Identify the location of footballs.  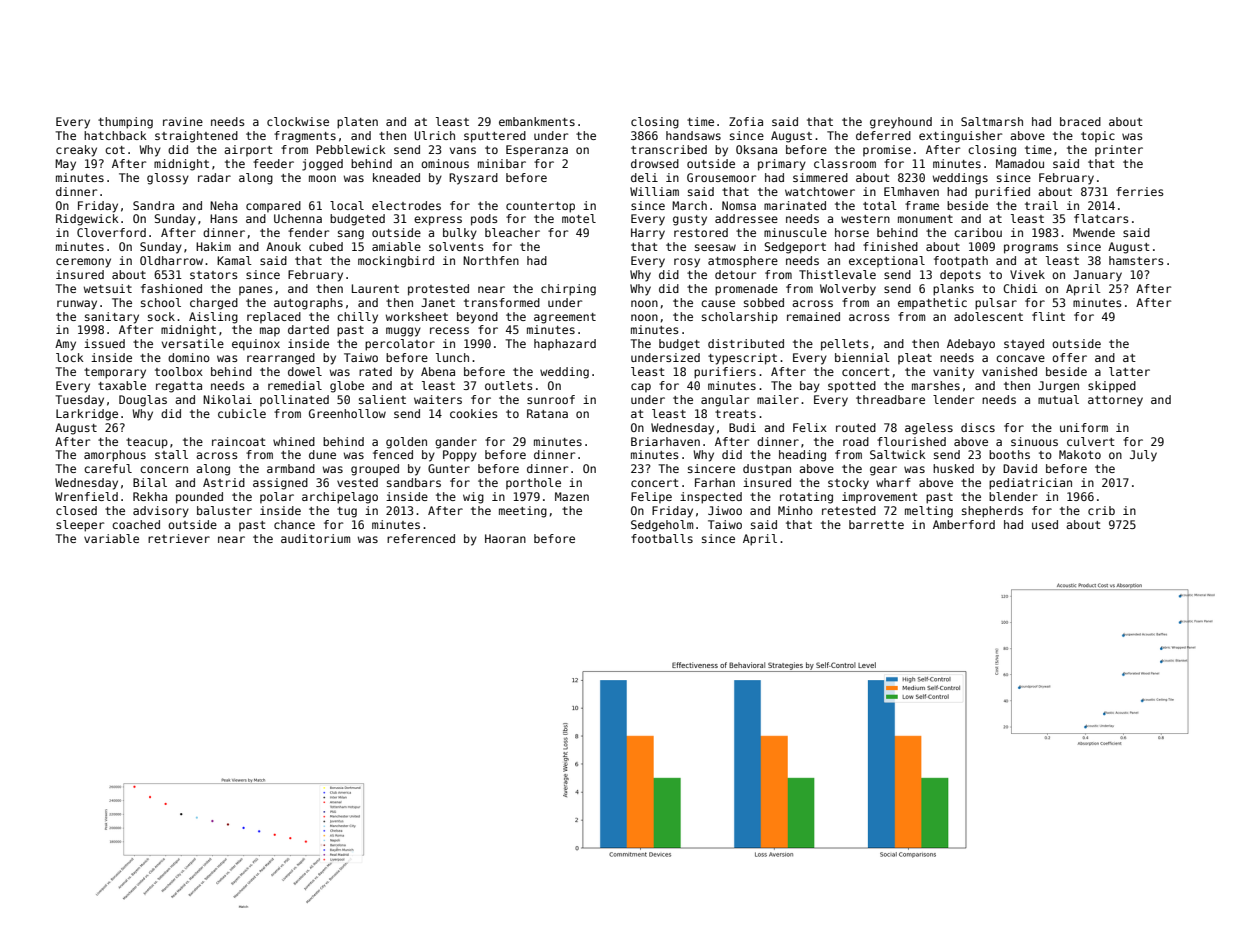
(662, 538).
